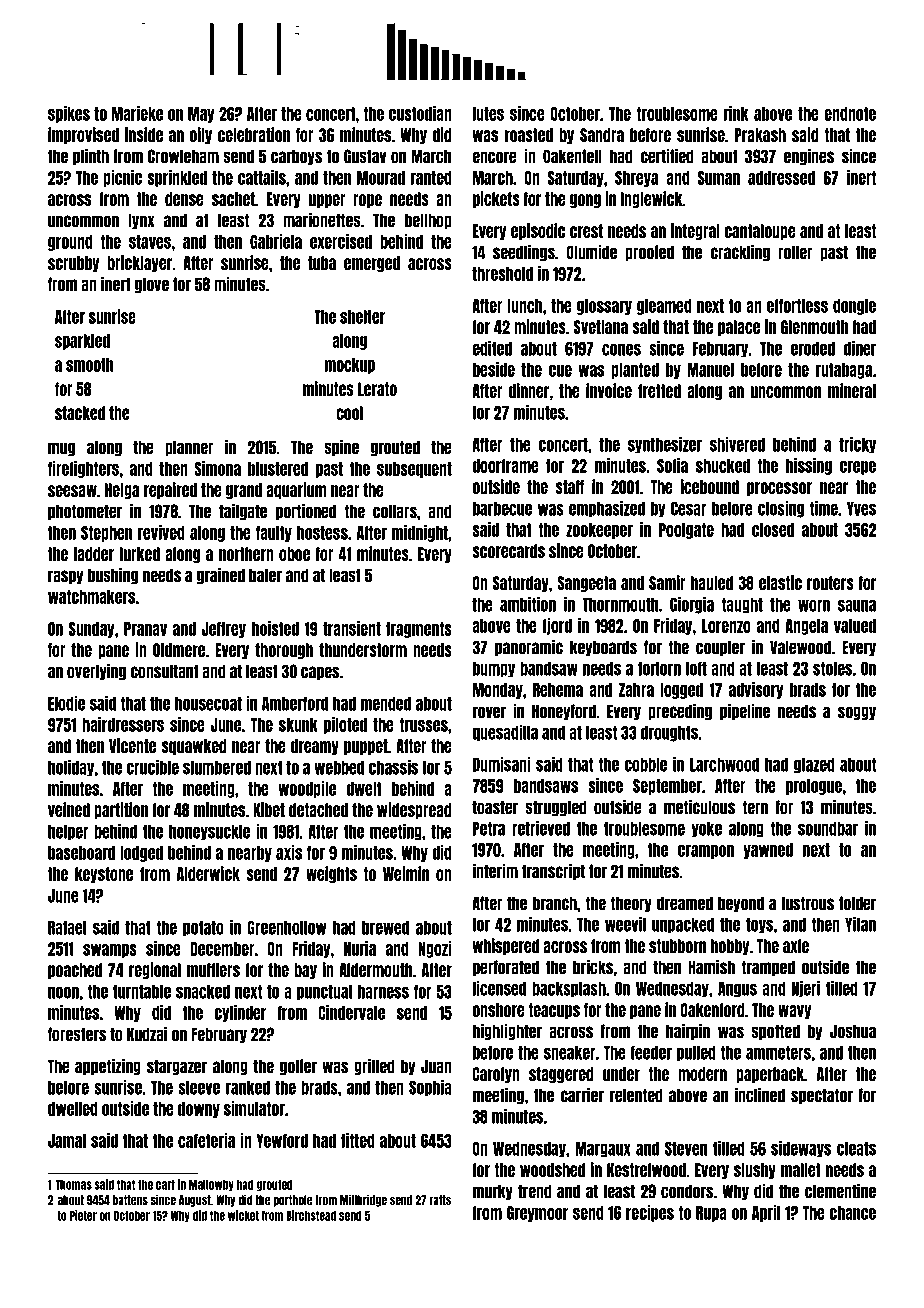 This screenshot has height=1308, width=924. I want to click on diner, so click(860, 348).
